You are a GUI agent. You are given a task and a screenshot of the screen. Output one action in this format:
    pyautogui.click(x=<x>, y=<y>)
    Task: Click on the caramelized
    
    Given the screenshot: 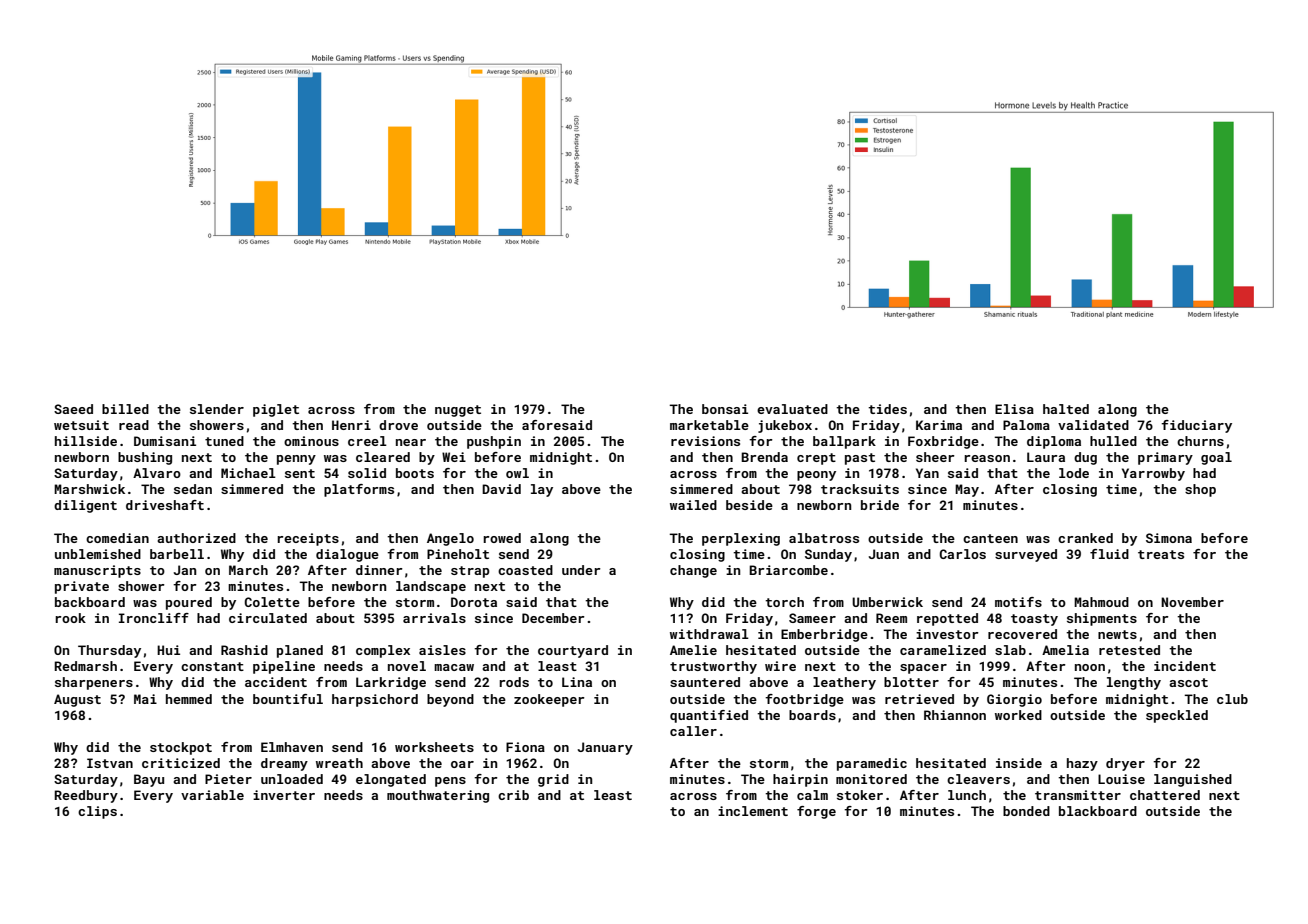 What is the action you would take?
    pyautogui.click(x=943, y=650)
